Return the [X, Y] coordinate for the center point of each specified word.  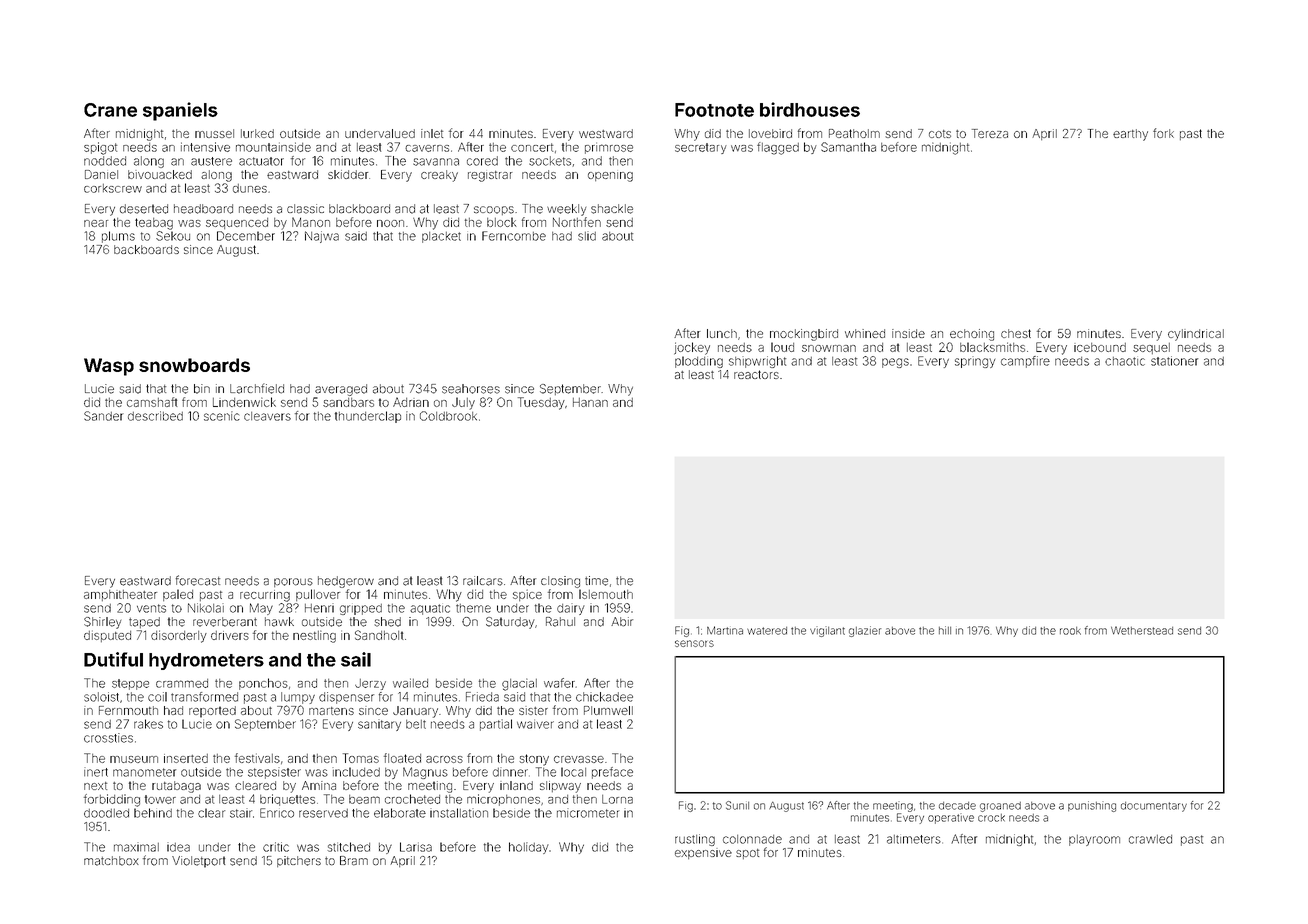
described [155, 416]
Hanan [590, 402]
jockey [692, 348]
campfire [1025, 362]
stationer [1174, 361]
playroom [1094, 840]
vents [151, 608]
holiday [529, 848]
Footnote [714, 110]
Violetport [198, 862]
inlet [432, 133]
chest [1016, 333]
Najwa [322, 237]
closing [560, 582]
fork [1163, 133]
